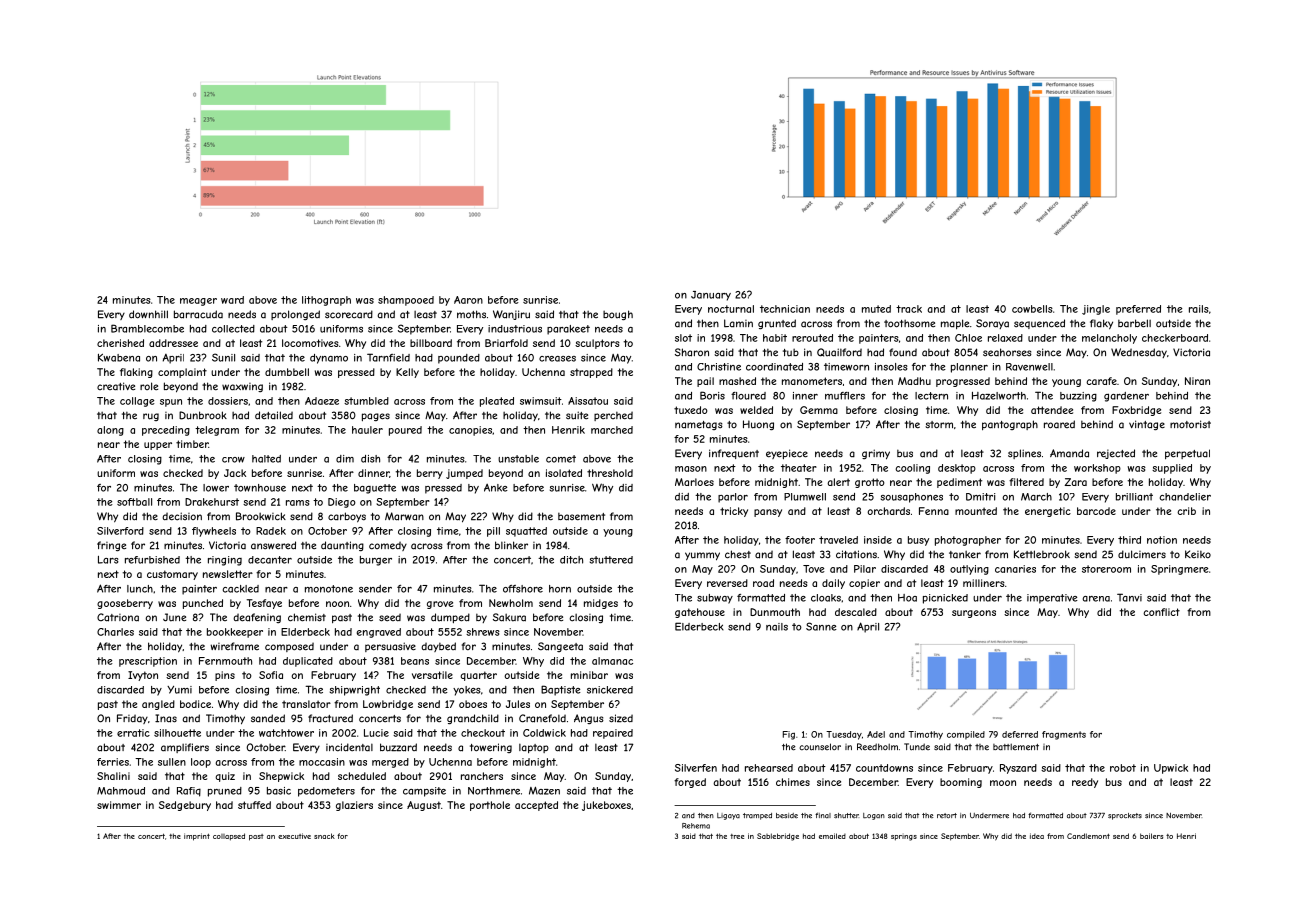 Image resolution: width=1308 pixels, height=924 pixels. Describe the element at coordinates (1180, 570) in the screenshot. I see `Springmere` at that location.
